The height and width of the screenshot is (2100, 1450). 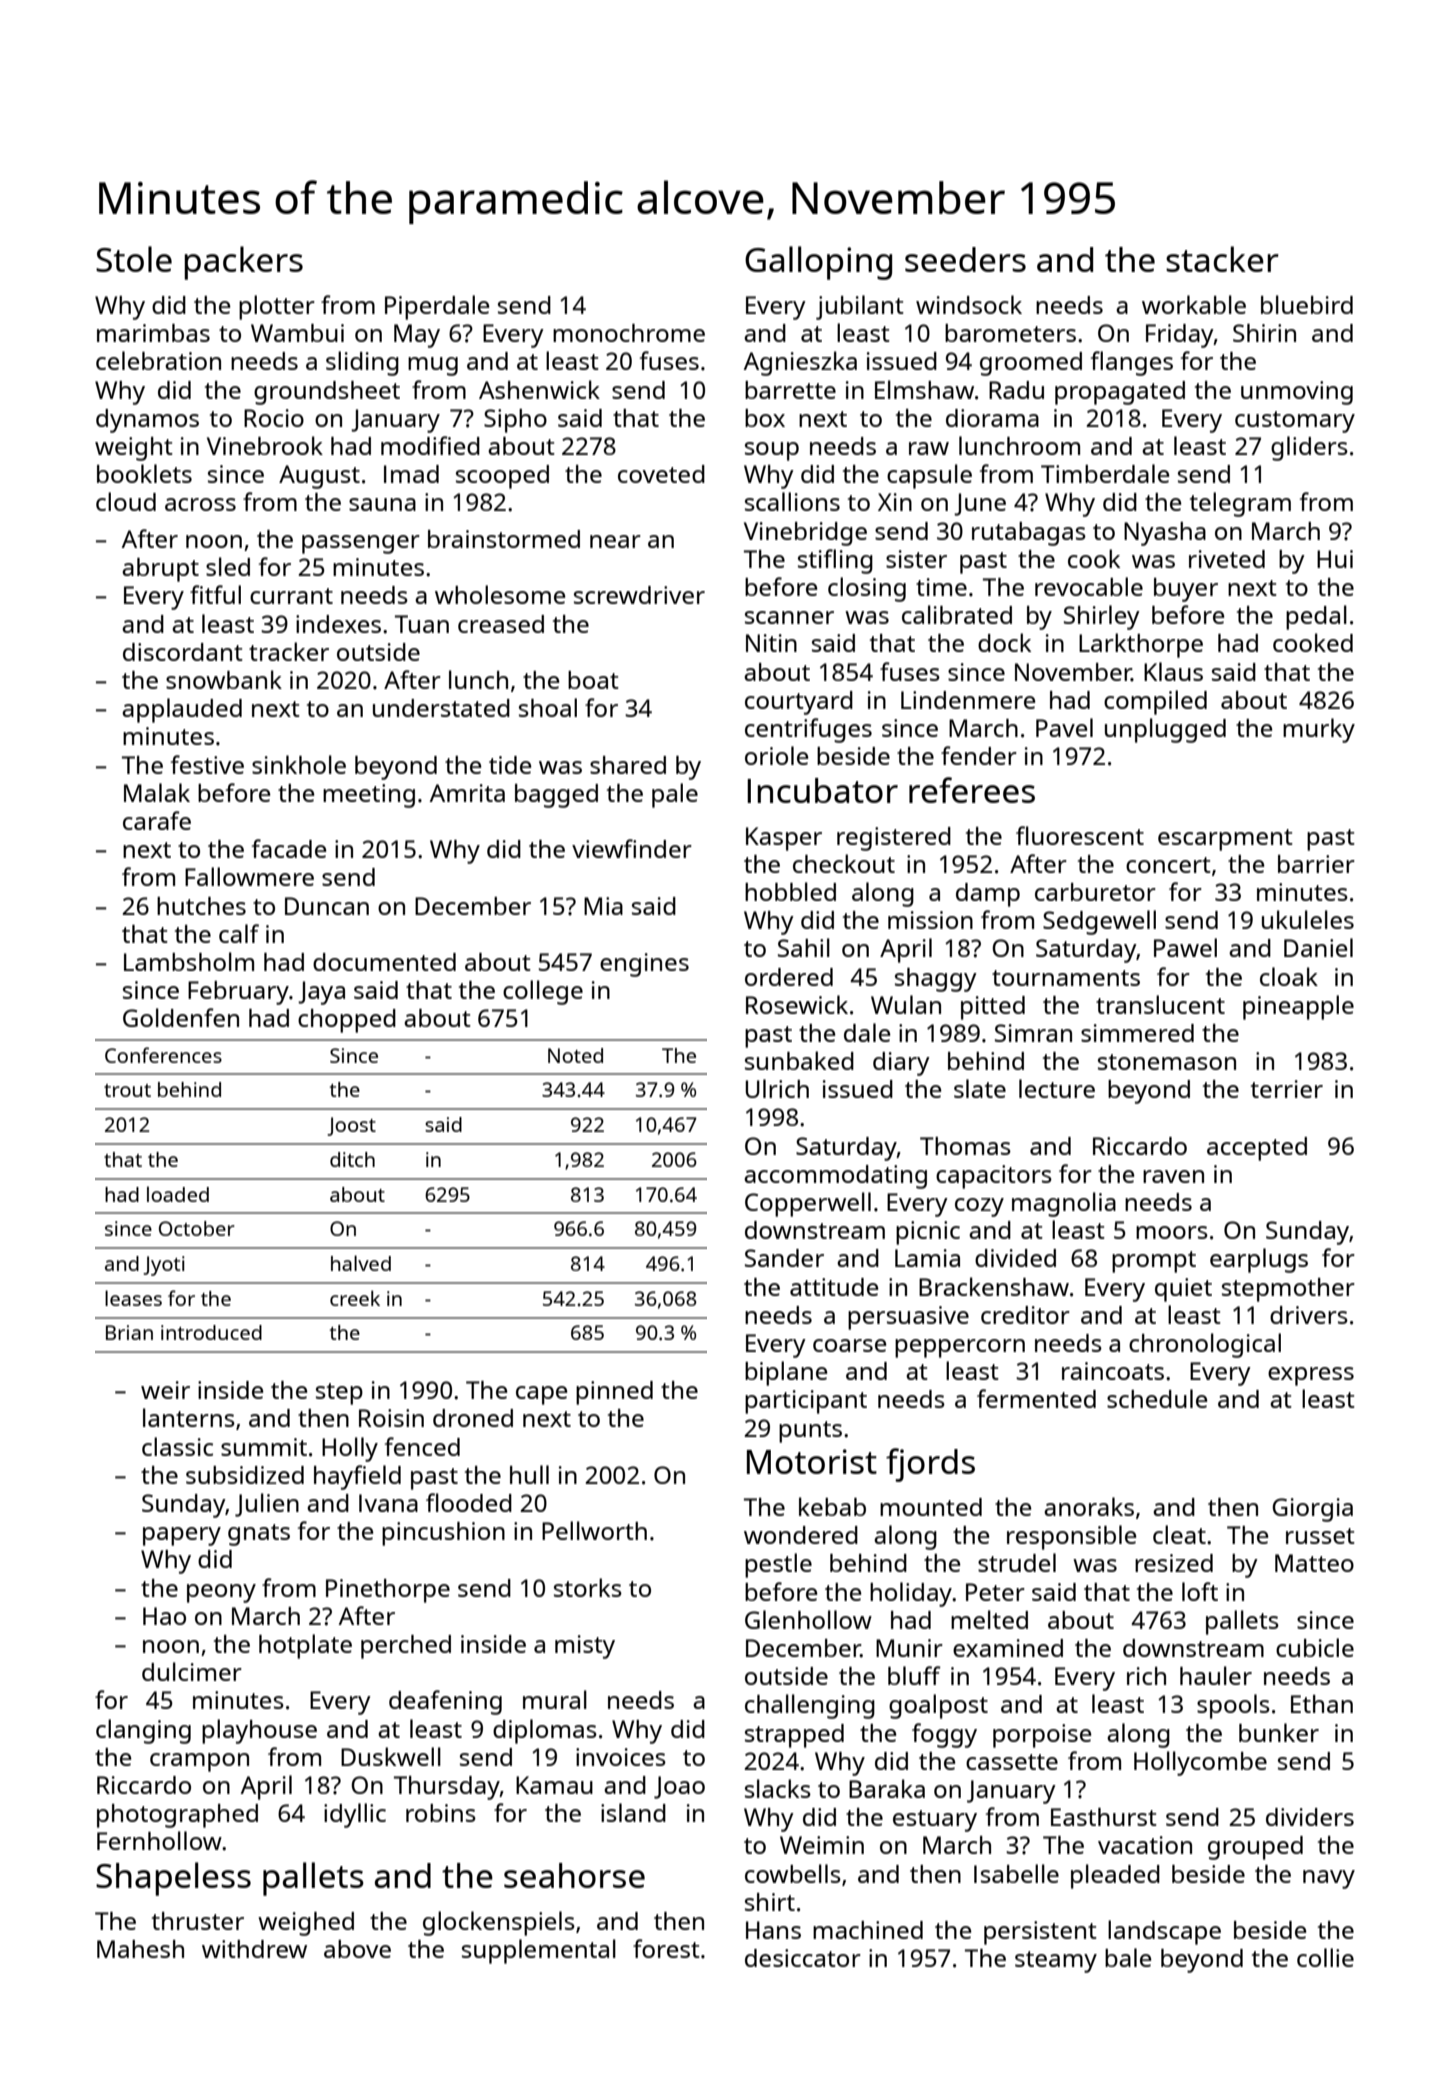 I want to click on Hui, so click(x=1335, y=559).
